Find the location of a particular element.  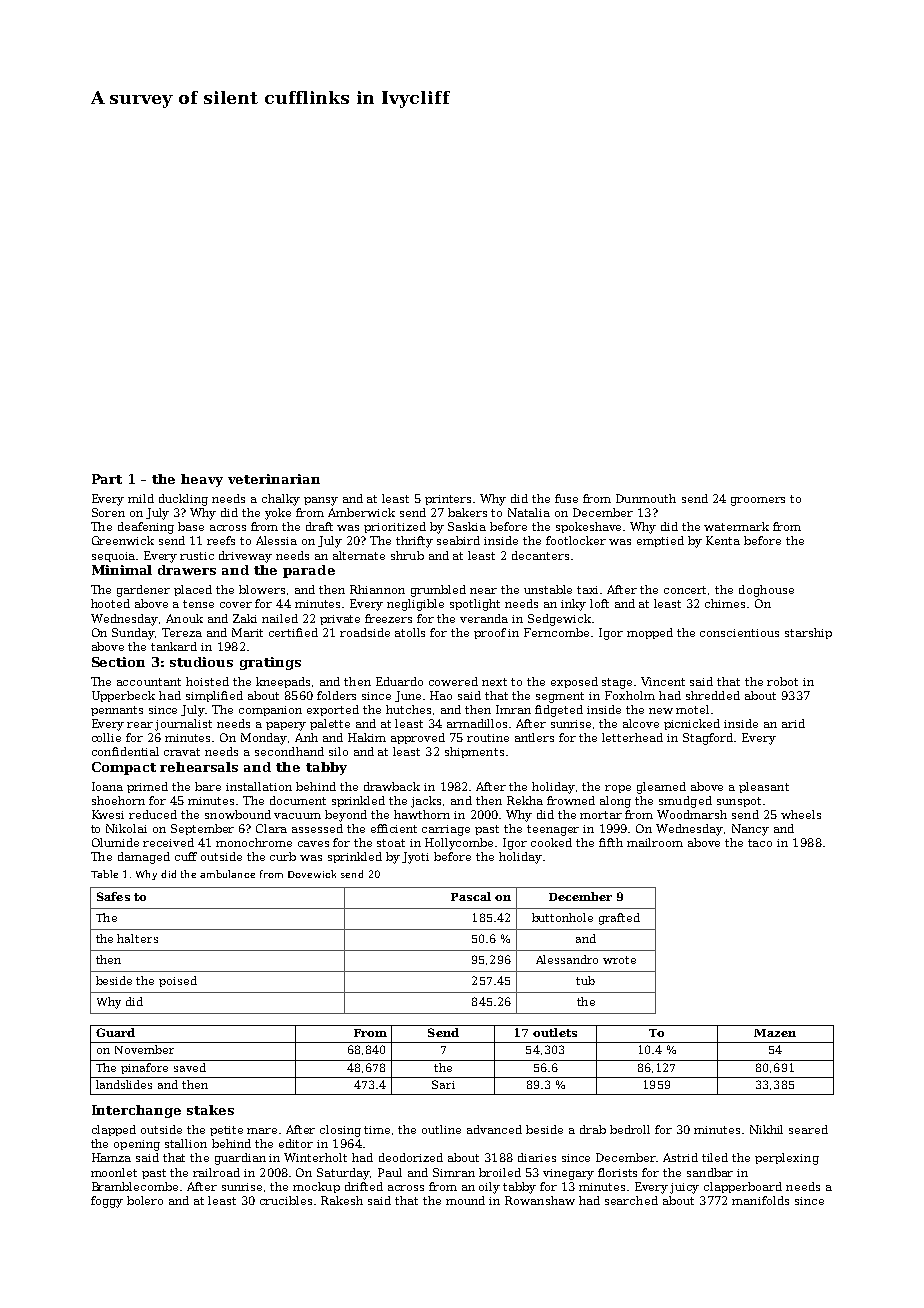

groomers is located at coordinates (758, 501).
